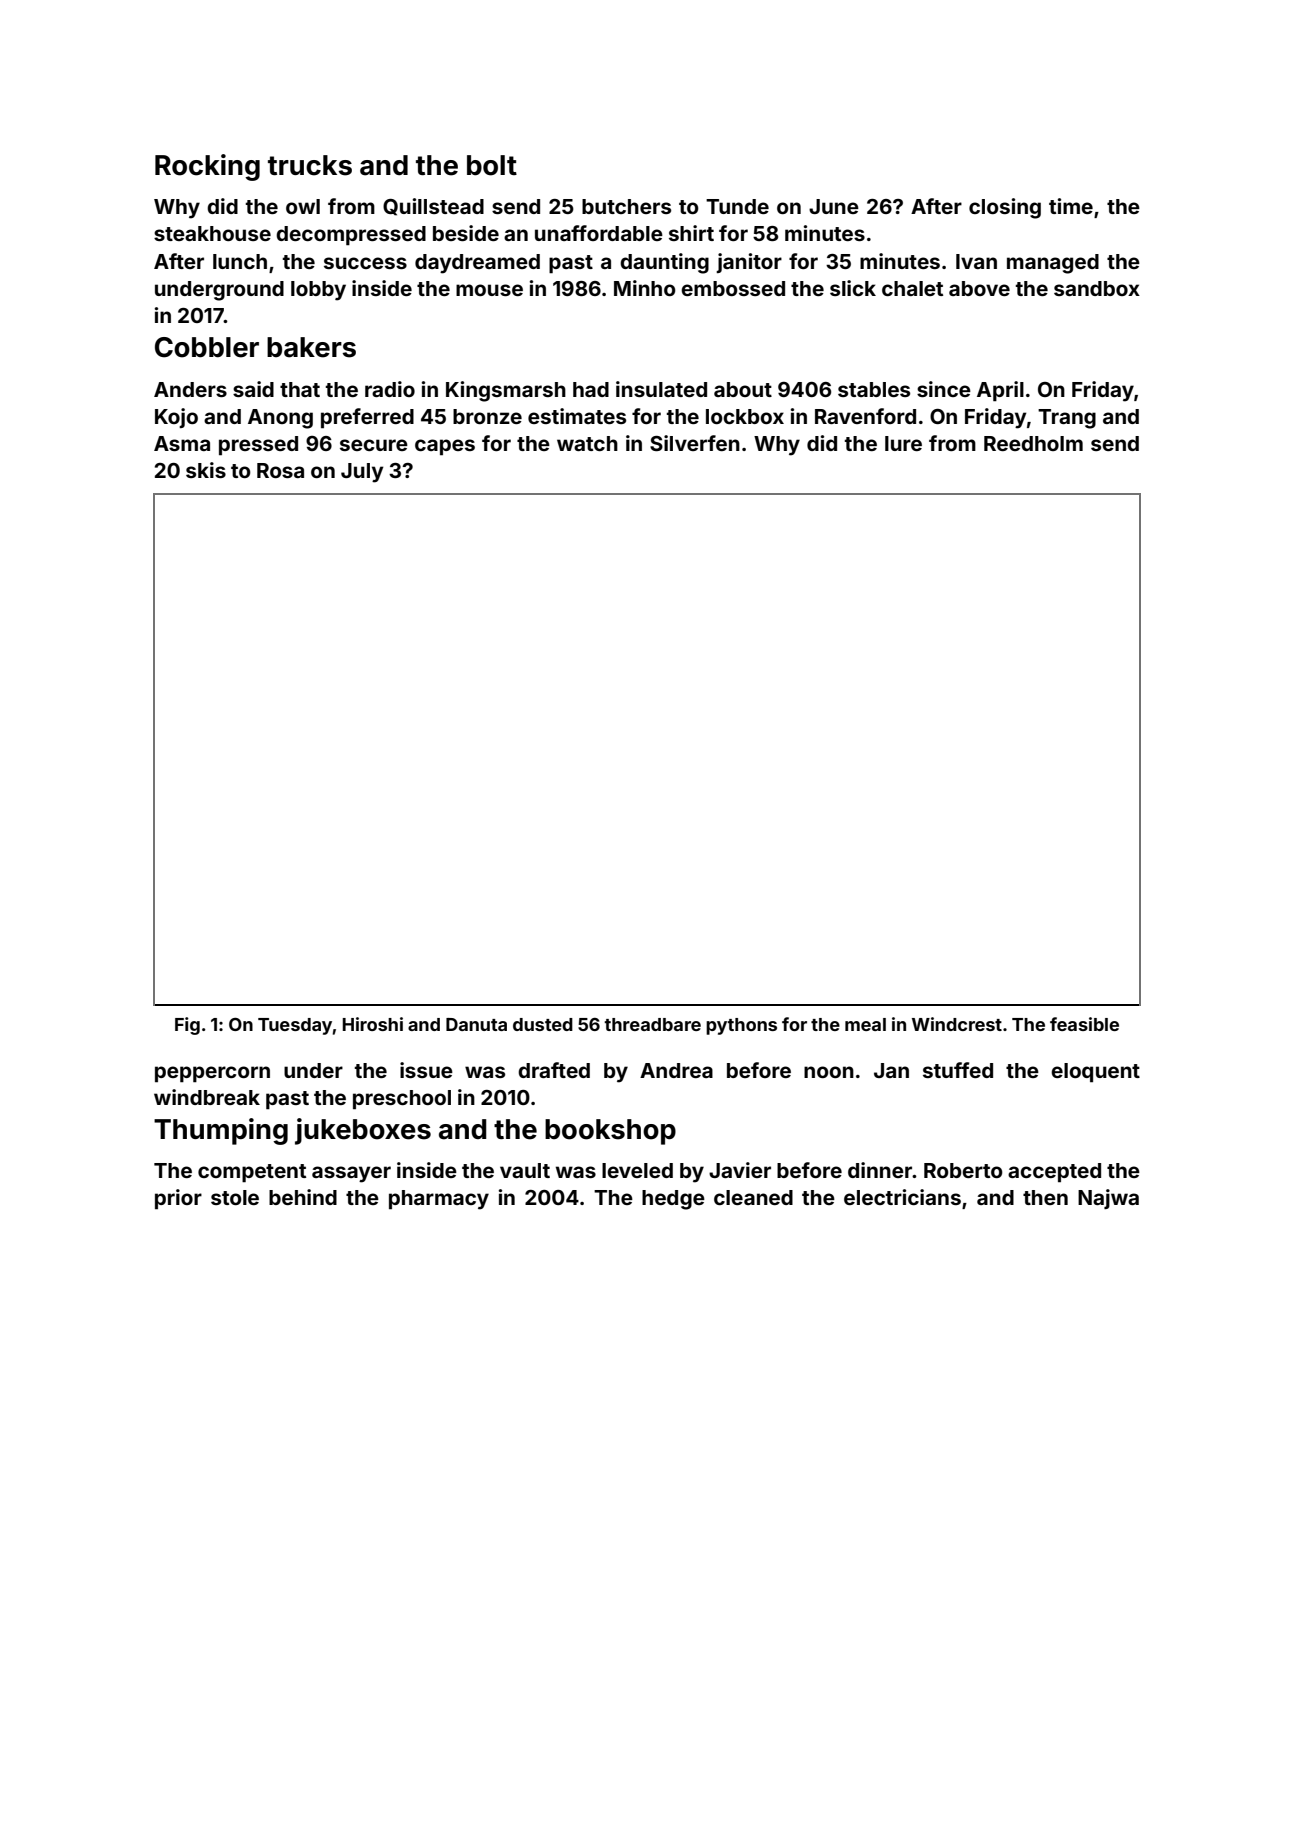 The image size is (1294, 1830). I want to click on Rocking, so click(207, 167).
